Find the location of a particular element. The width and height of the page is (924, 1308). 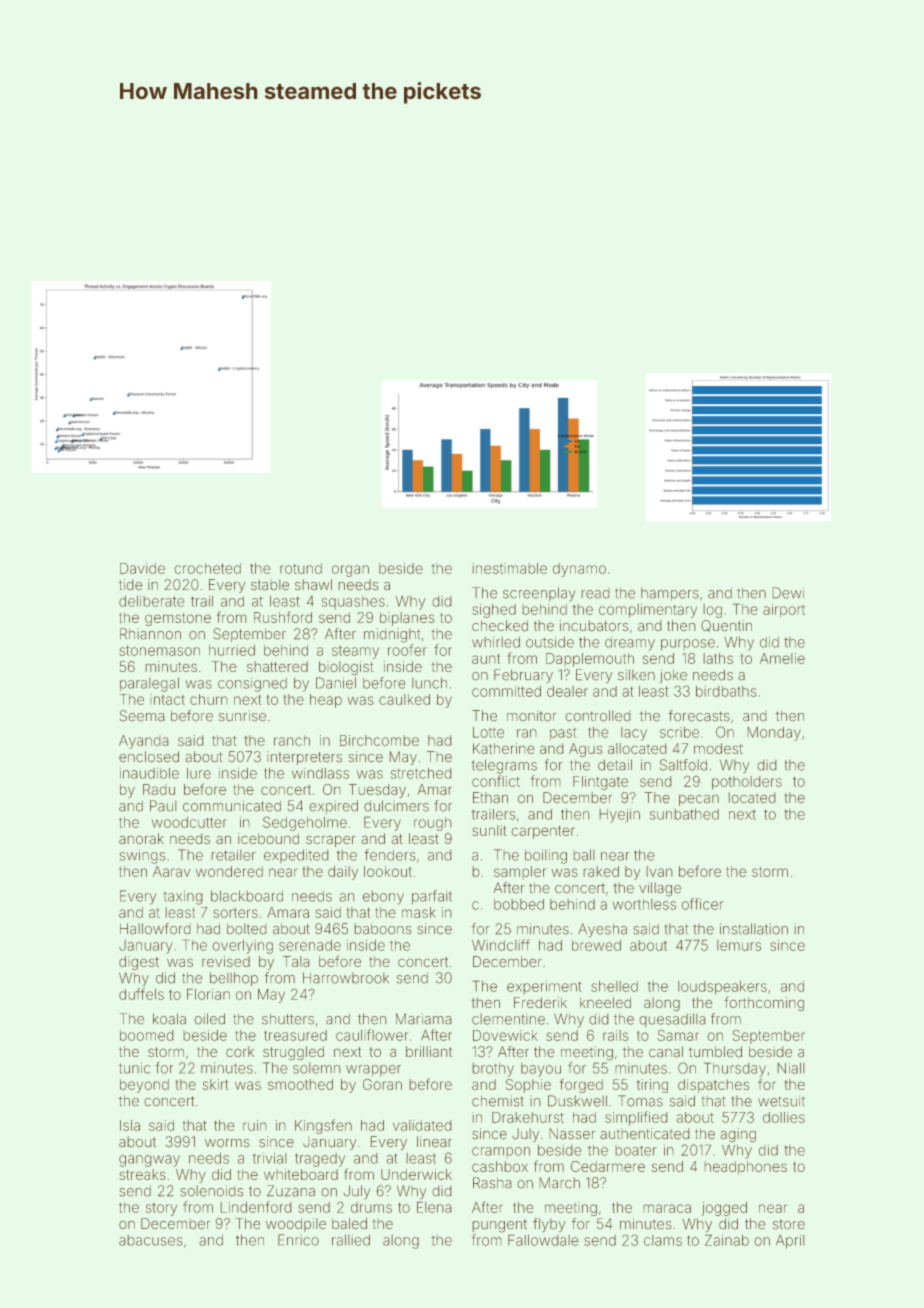

sighed is located at coordinates (494, 611).
